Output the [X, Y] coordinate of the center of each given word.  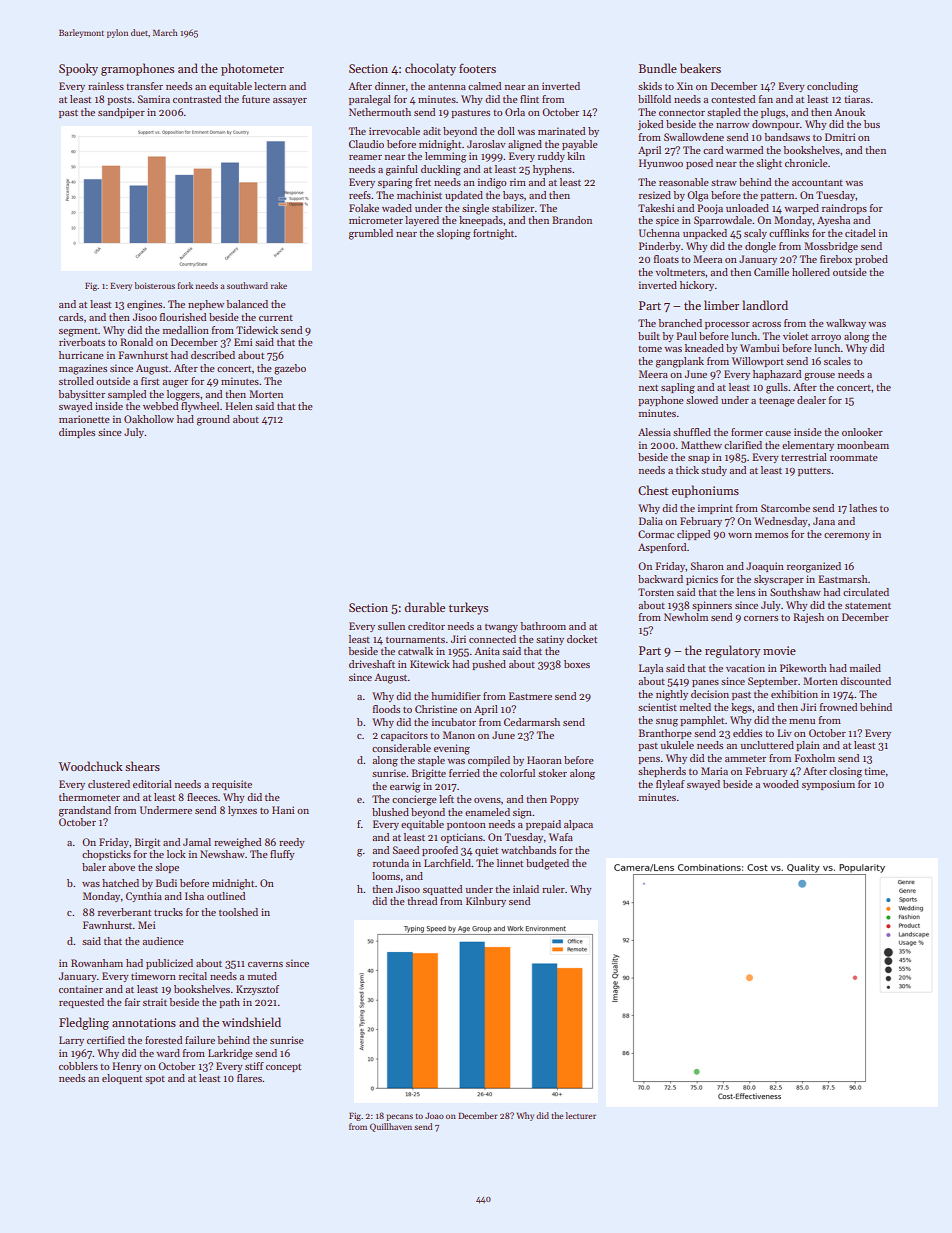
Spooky [78, 69]
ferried [464, 773]
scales [837, 361]
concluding [832, 87]
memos [771, 535]
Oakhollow [149, 419]
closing [845, 772]
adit [432, 131]
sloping [454, 234]
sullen [391, 626]
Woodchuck [90, 766]
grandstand [85, 811]
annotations [144, 1022]
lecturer [581, 1115]
